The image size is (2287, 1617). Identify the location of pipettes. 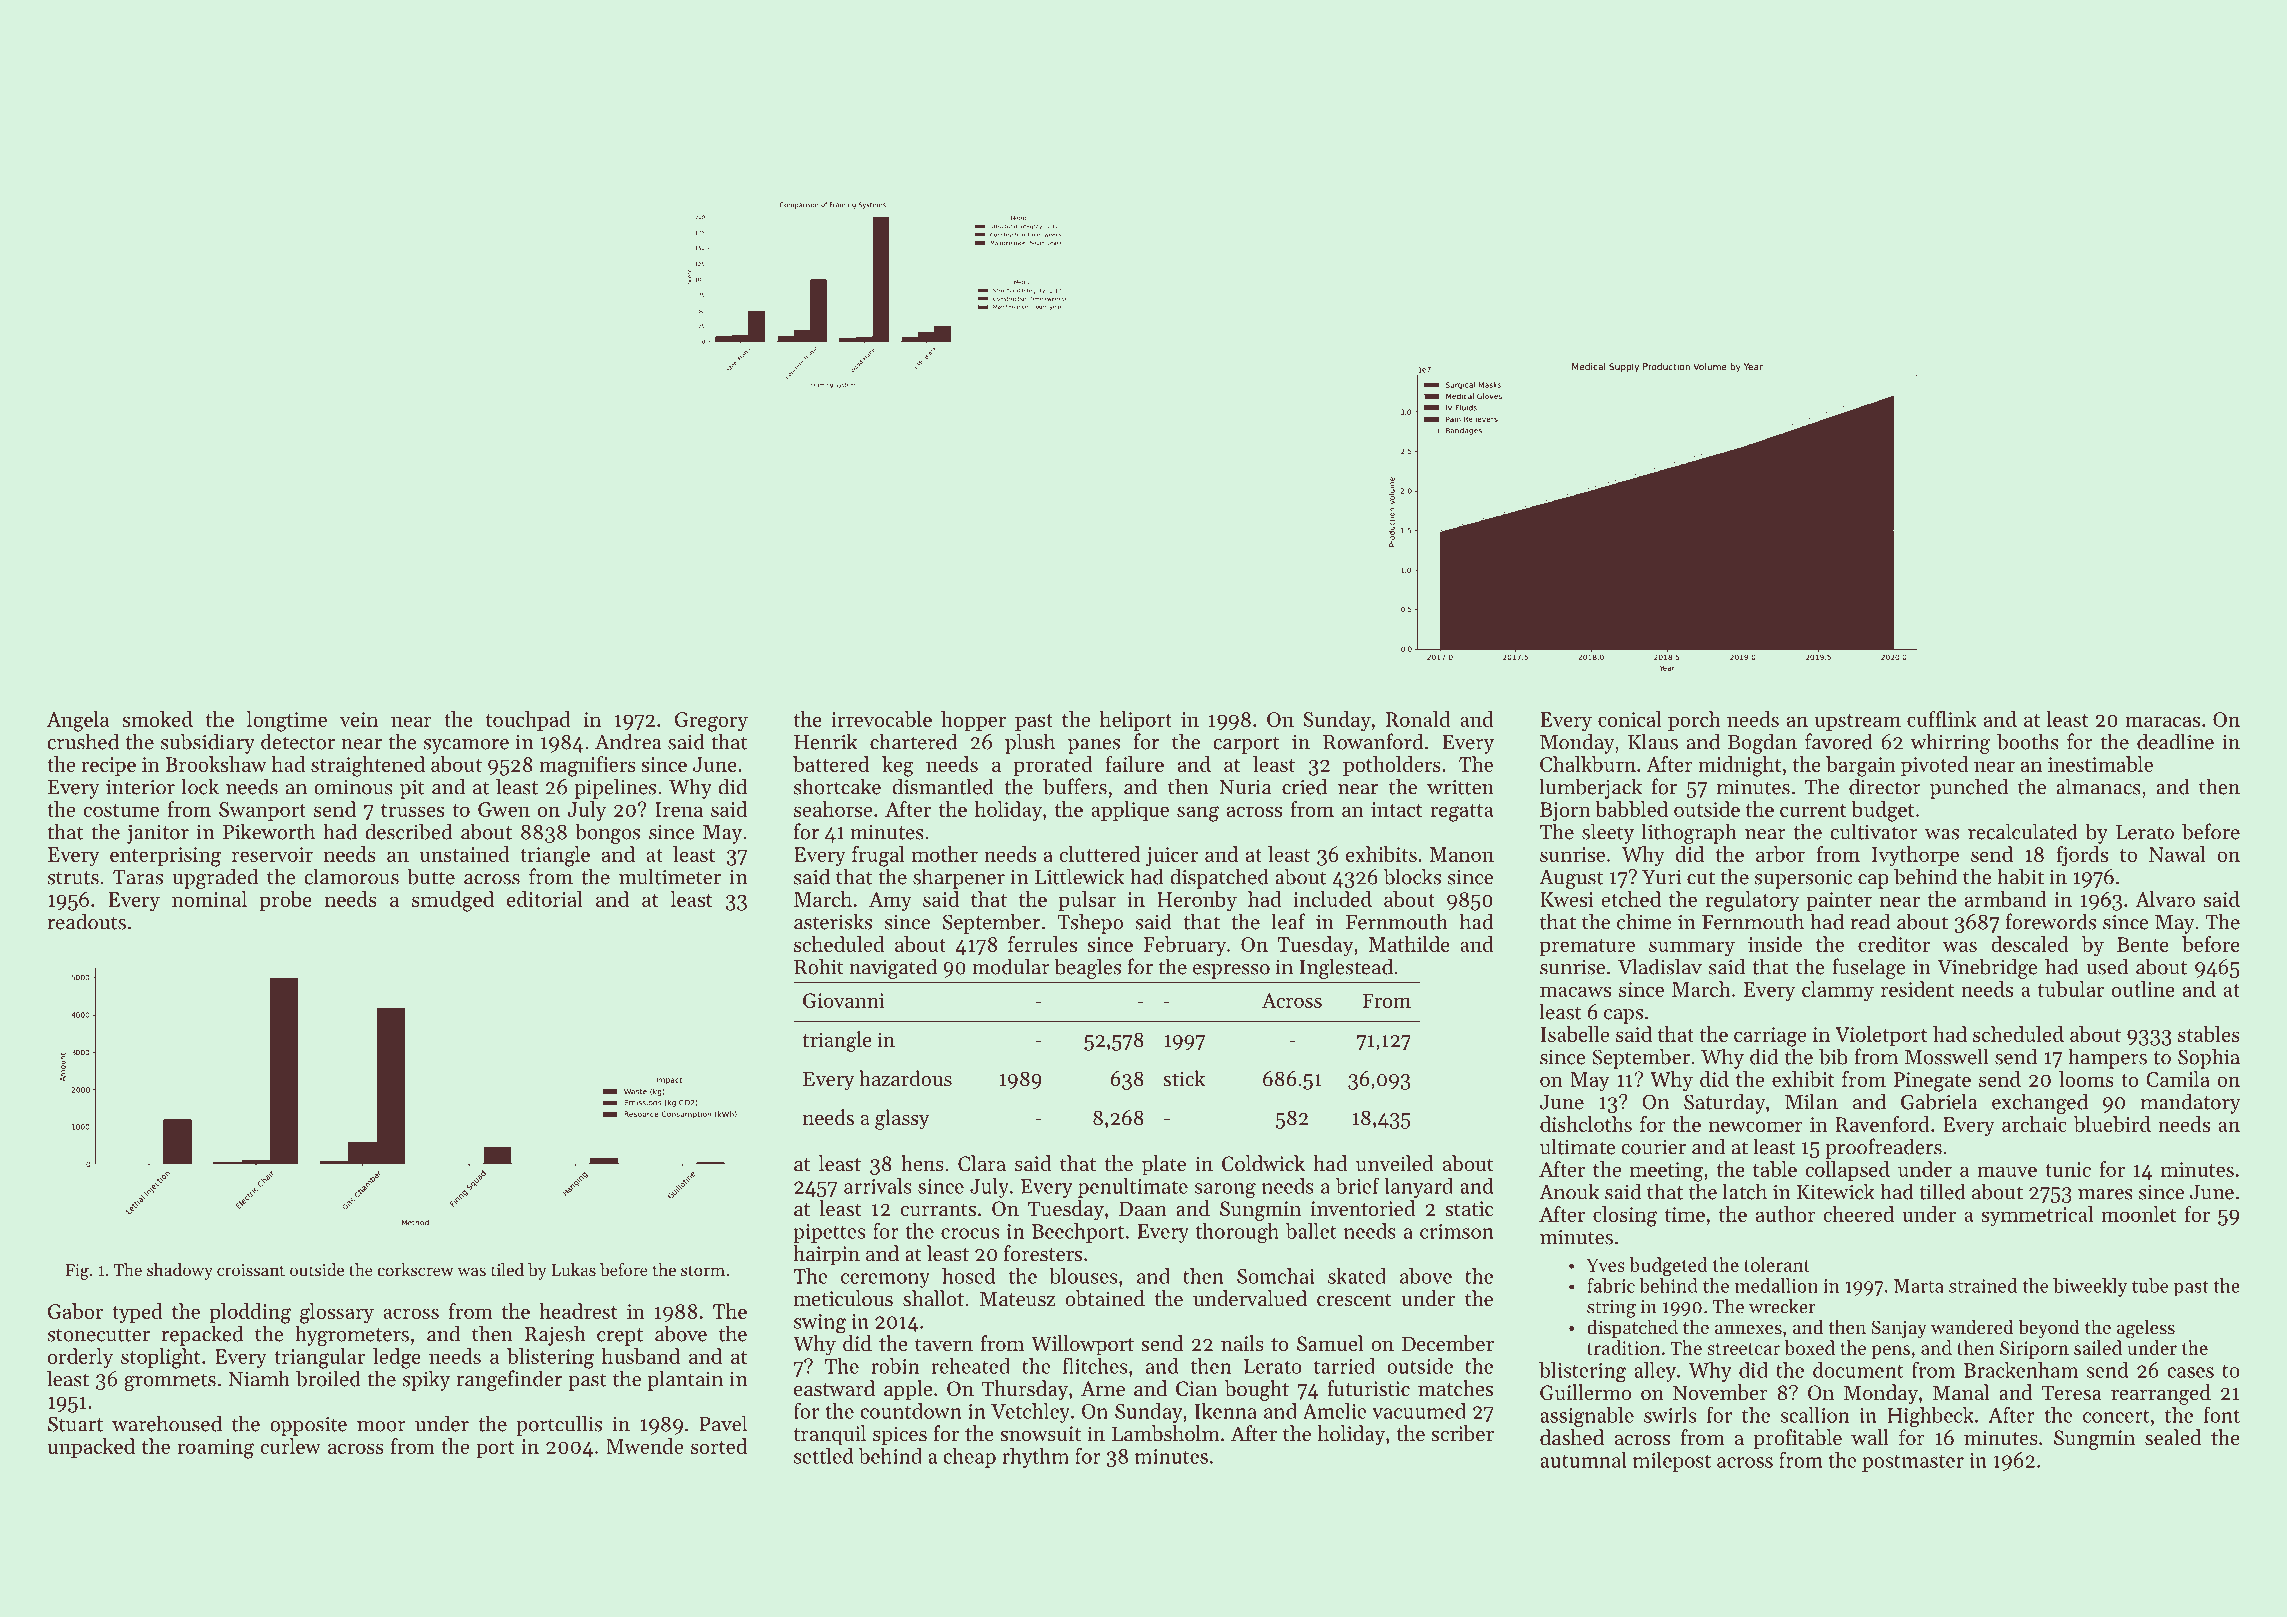
(829, 1233).
